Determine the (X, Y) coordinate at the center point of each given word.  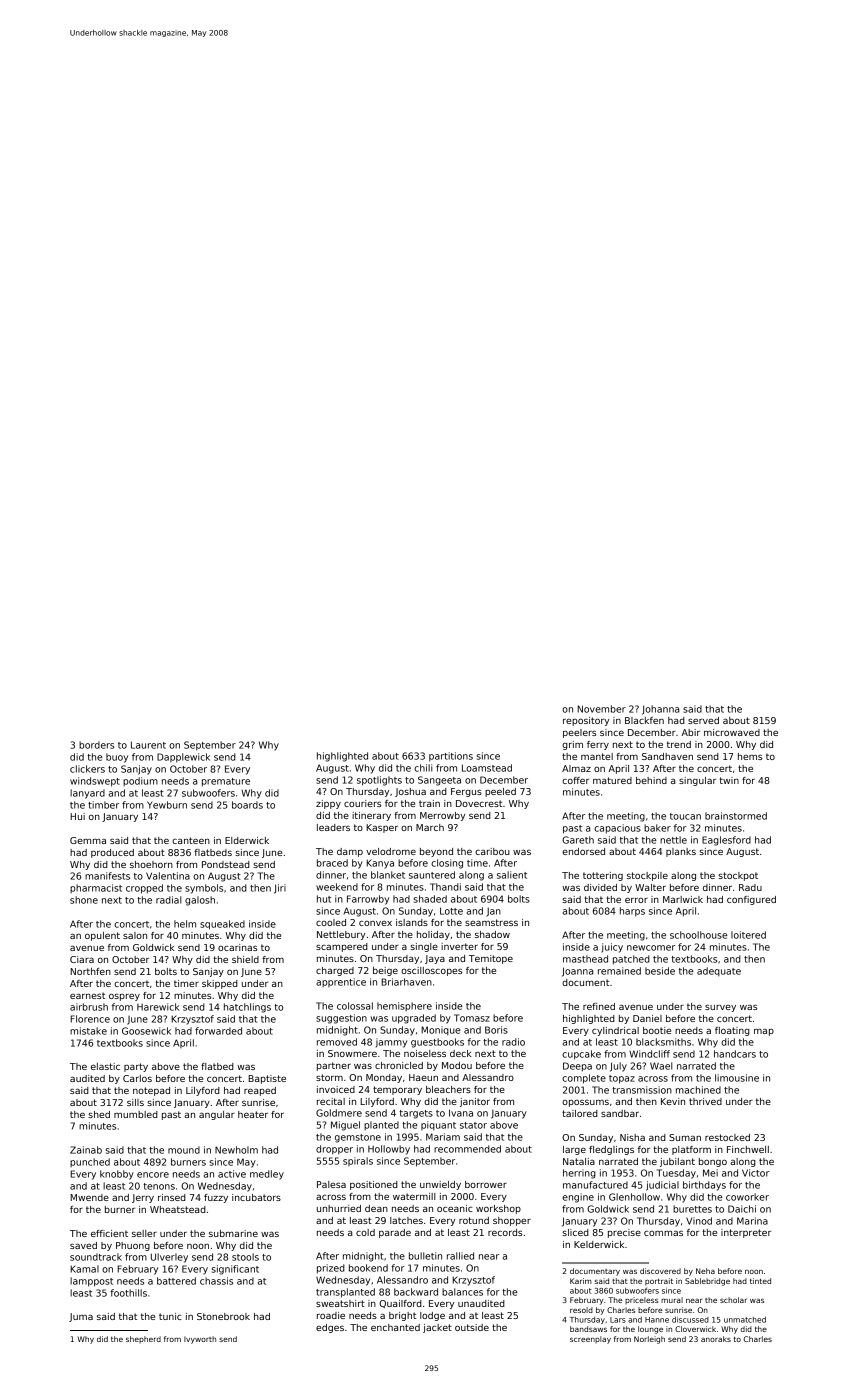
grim (572, 745)
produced (112, 853)
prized (331, 1269)
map (764, 1032)
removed (337, 1042)
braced (332, 863)
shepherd (143, 1339)
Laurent (148, 745)
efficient (109, 1233)
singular (697, 781)
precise (624, 1233)
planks (681, 852)
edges (330, 1328)
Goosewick (146, 1031)
